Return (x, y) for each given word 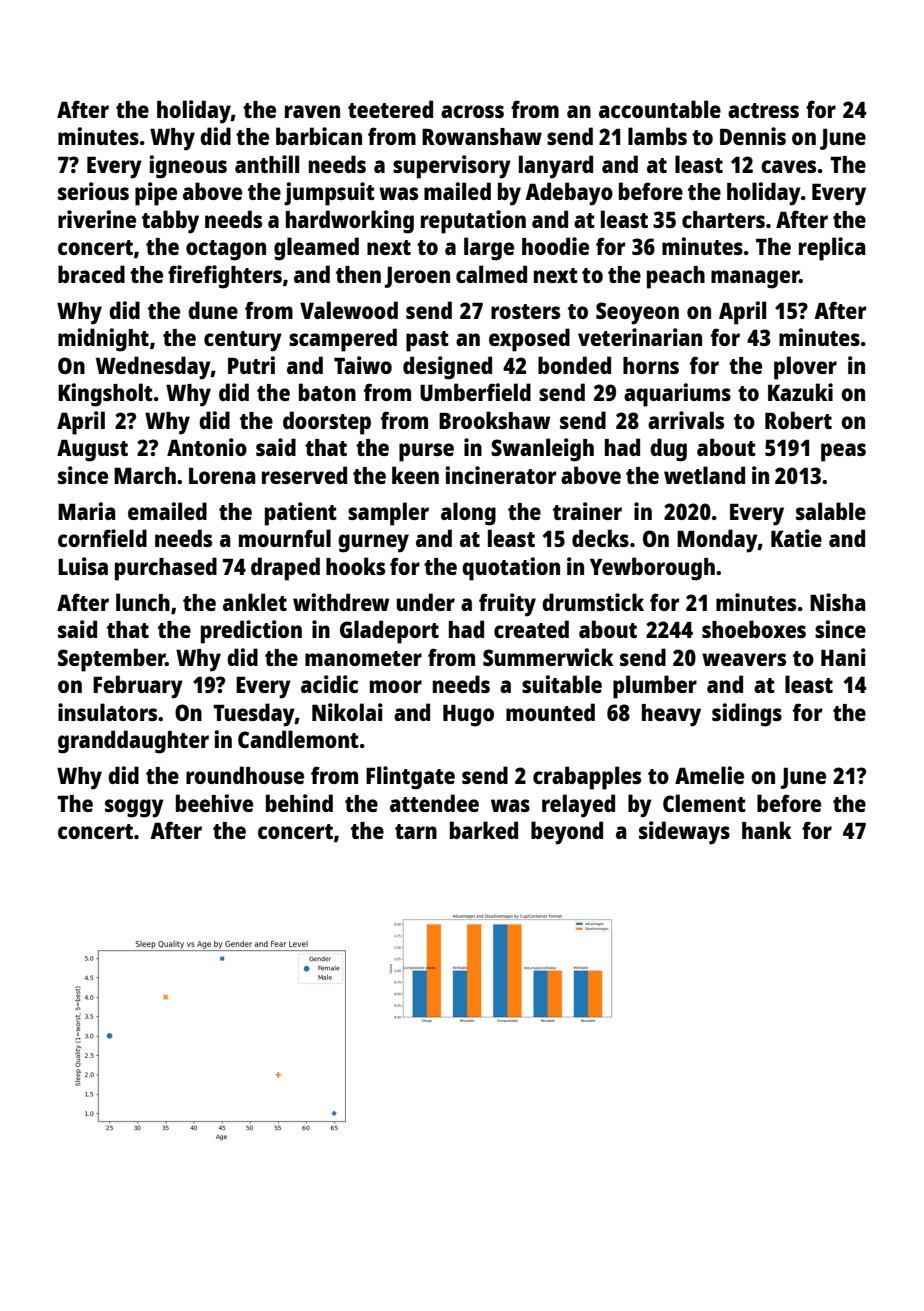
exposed (529, 340)
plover (805, 368)
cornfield (102, 538)
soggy (134, 808)
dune (213, 310)
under (426, 602)
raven (312, 111)
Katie (796, 538)
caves (788, 166)
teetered (390, 109)
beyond (567, 833)
